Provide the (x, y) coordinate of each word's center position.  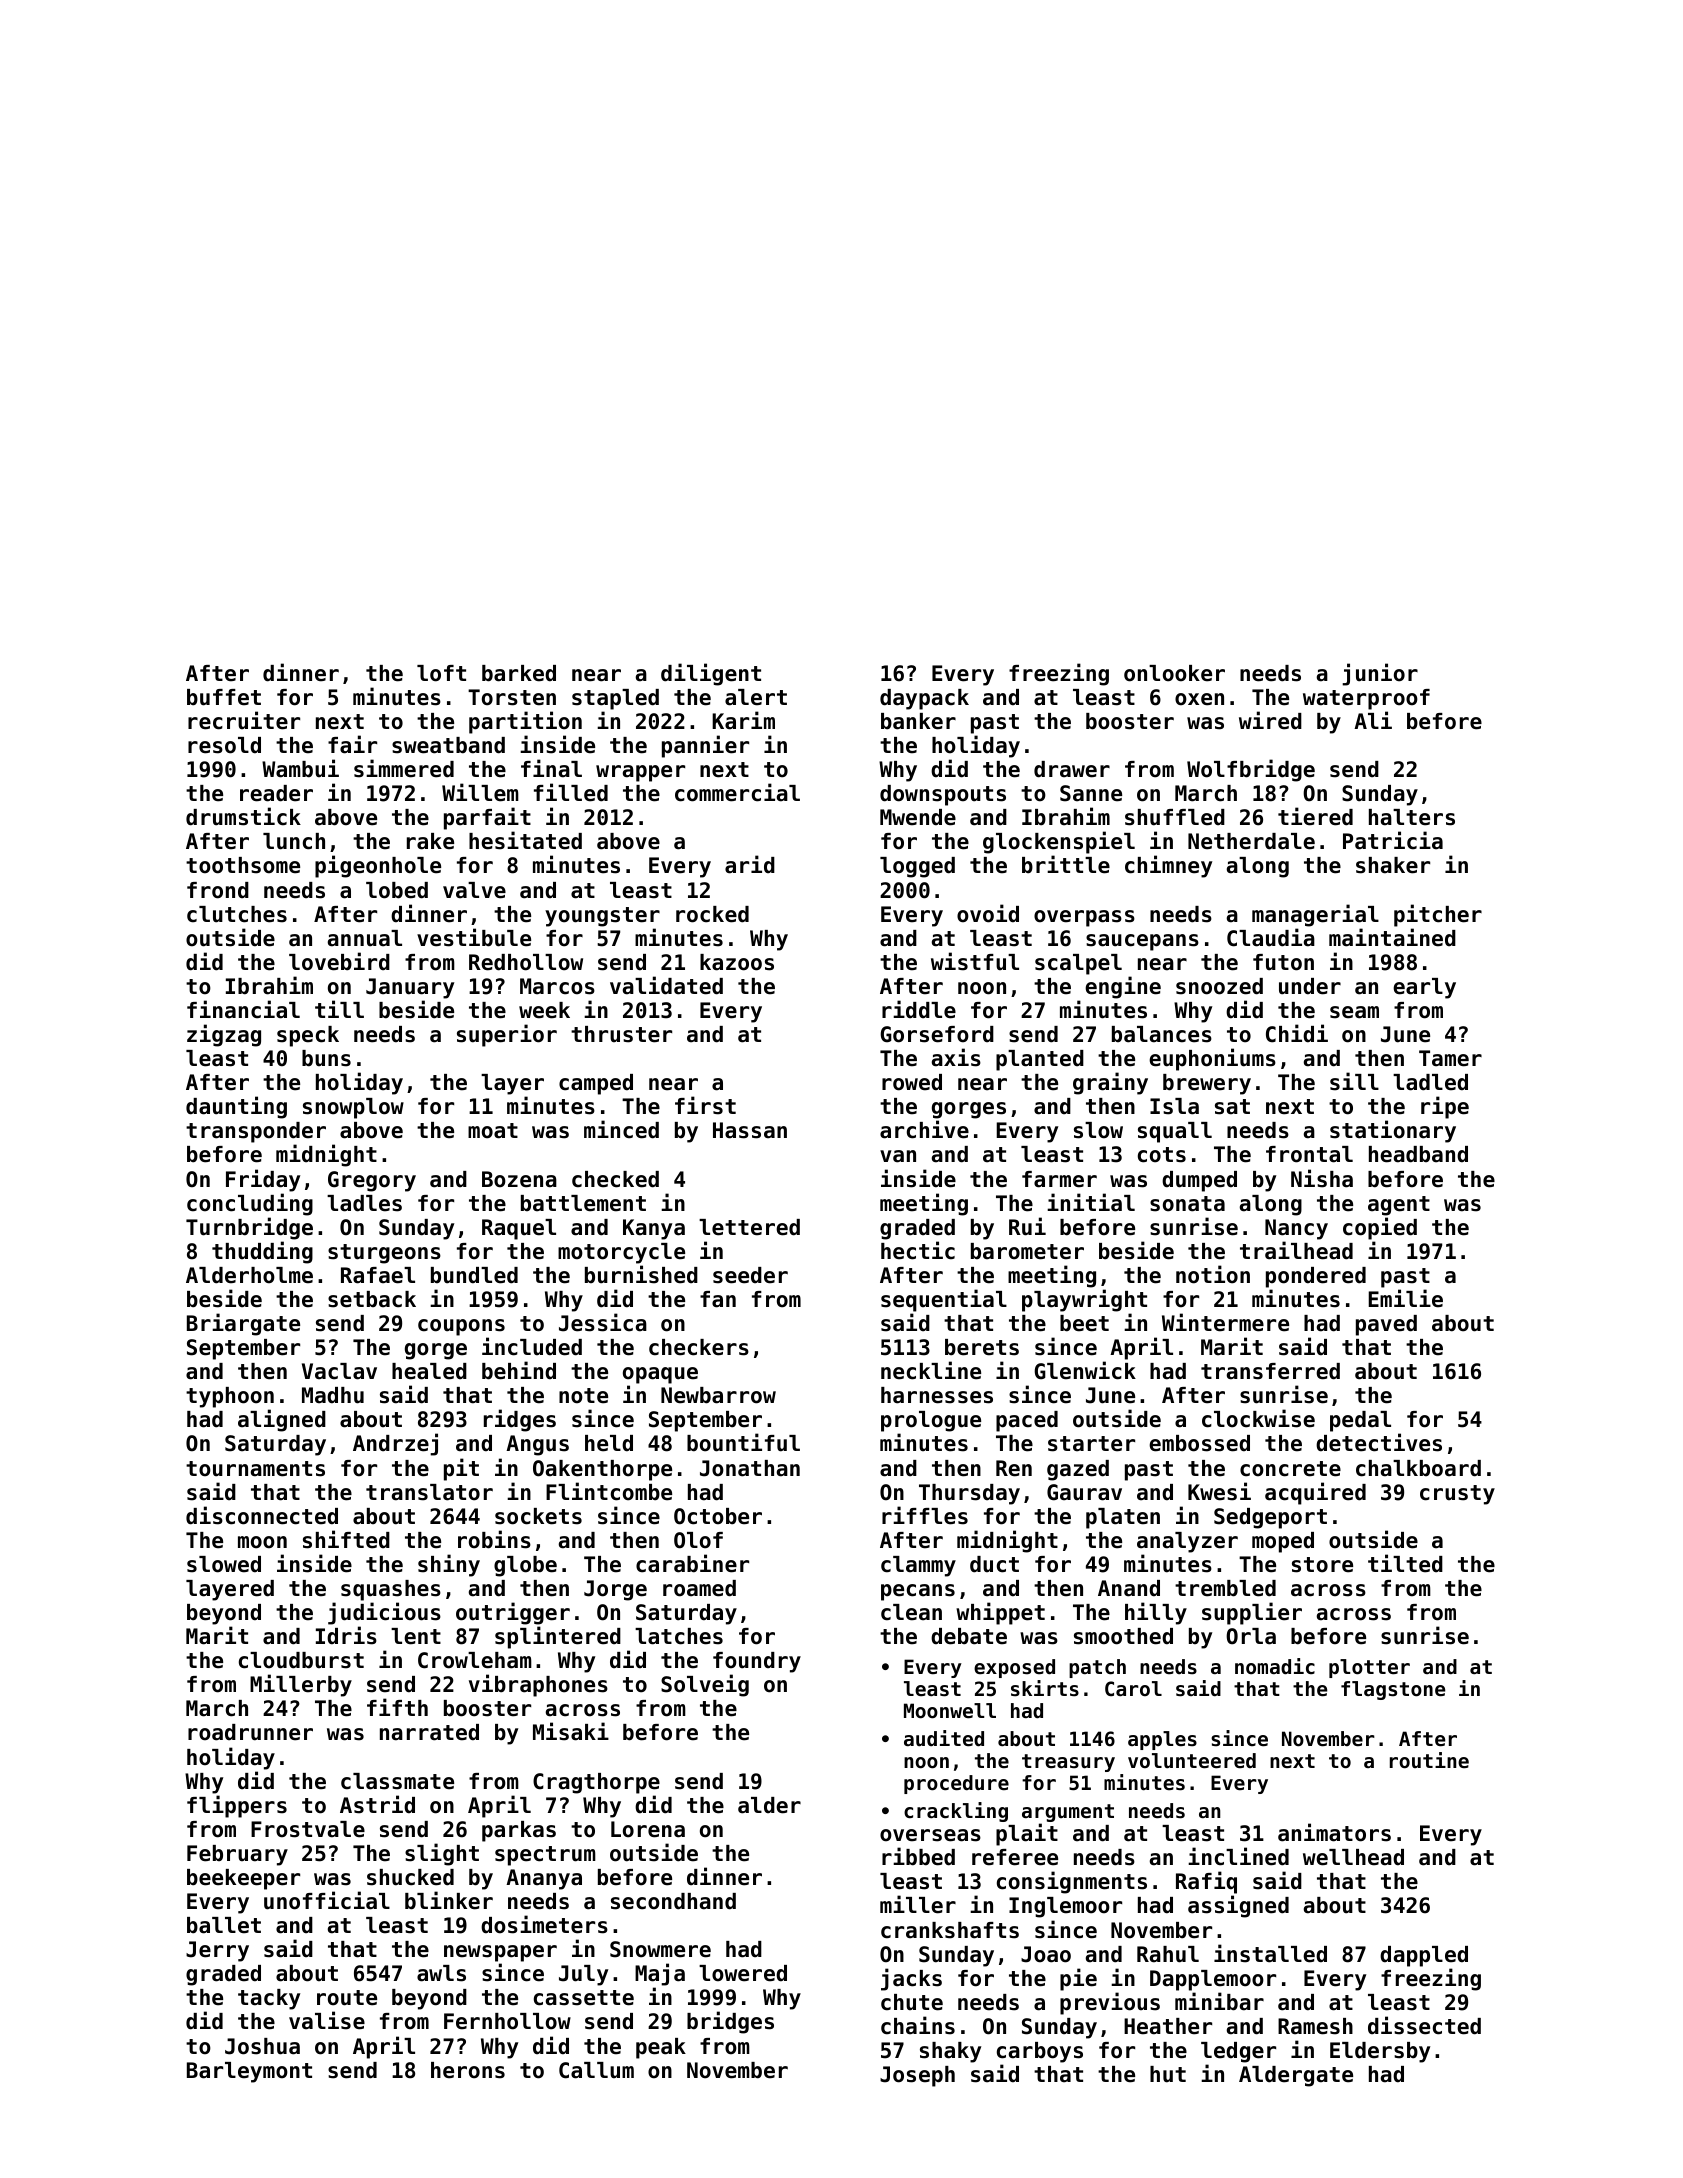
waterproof (1366, 699)
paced (1027, 1421)
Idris (346, 1635)
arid (750, 864)
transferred (1270, 1371)
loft (441, 673)
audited (944, 1738)
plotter (1369, 1668)
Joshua (262, 2046)
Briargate (243, 1324)
